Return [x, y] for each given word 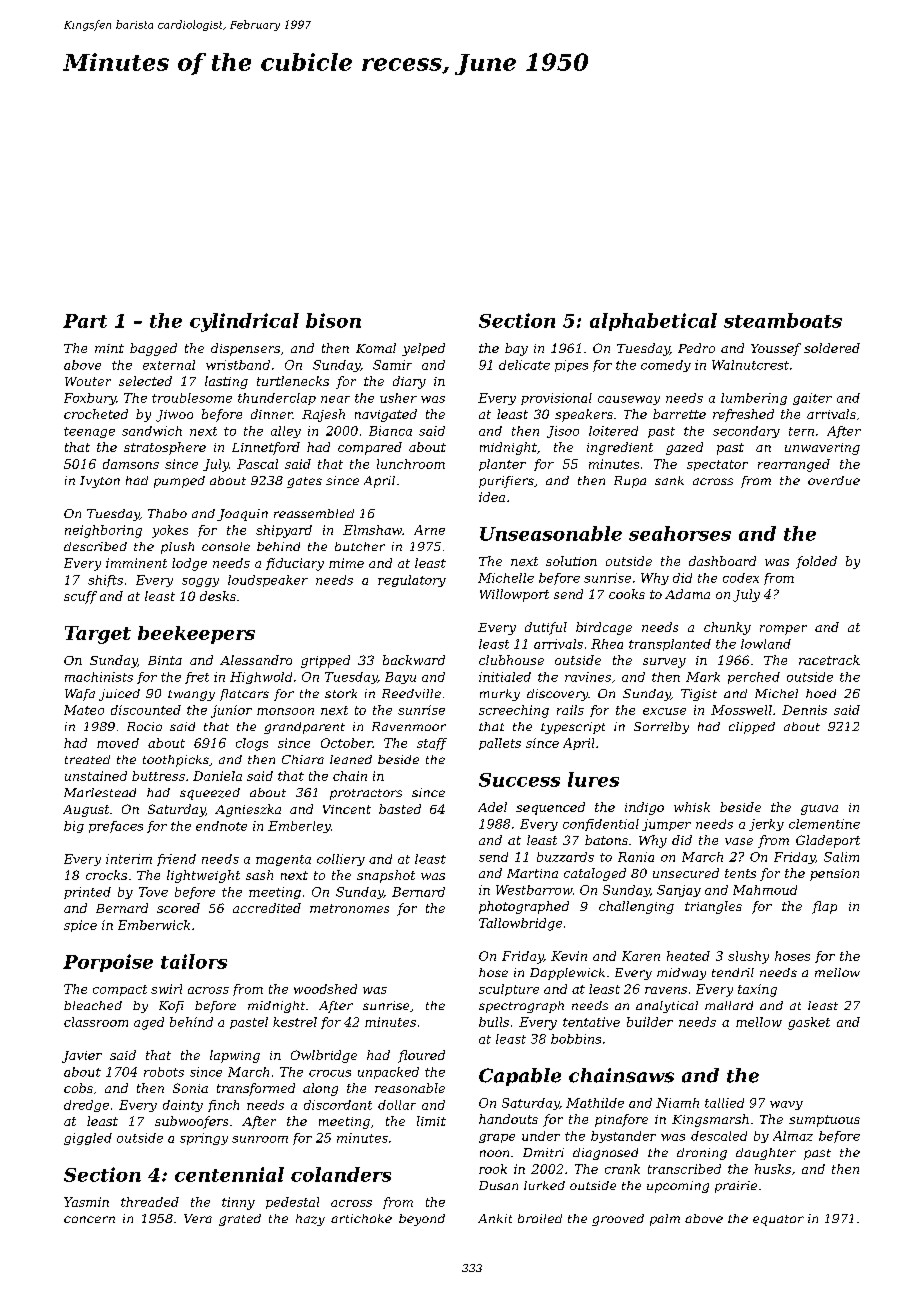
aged [149, 1023]
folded [816, 562]
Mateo [84, 710]
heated [688, 956]
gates [304, 482]
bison [333, 320]
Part [85, 321]
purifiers [506, 482]
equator [778, 1220]
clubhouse [511, 660]
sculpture [509, 990]
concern [89, 1219]
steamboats [783, 320]
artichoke [361, 1218]
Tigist [699, 695]
